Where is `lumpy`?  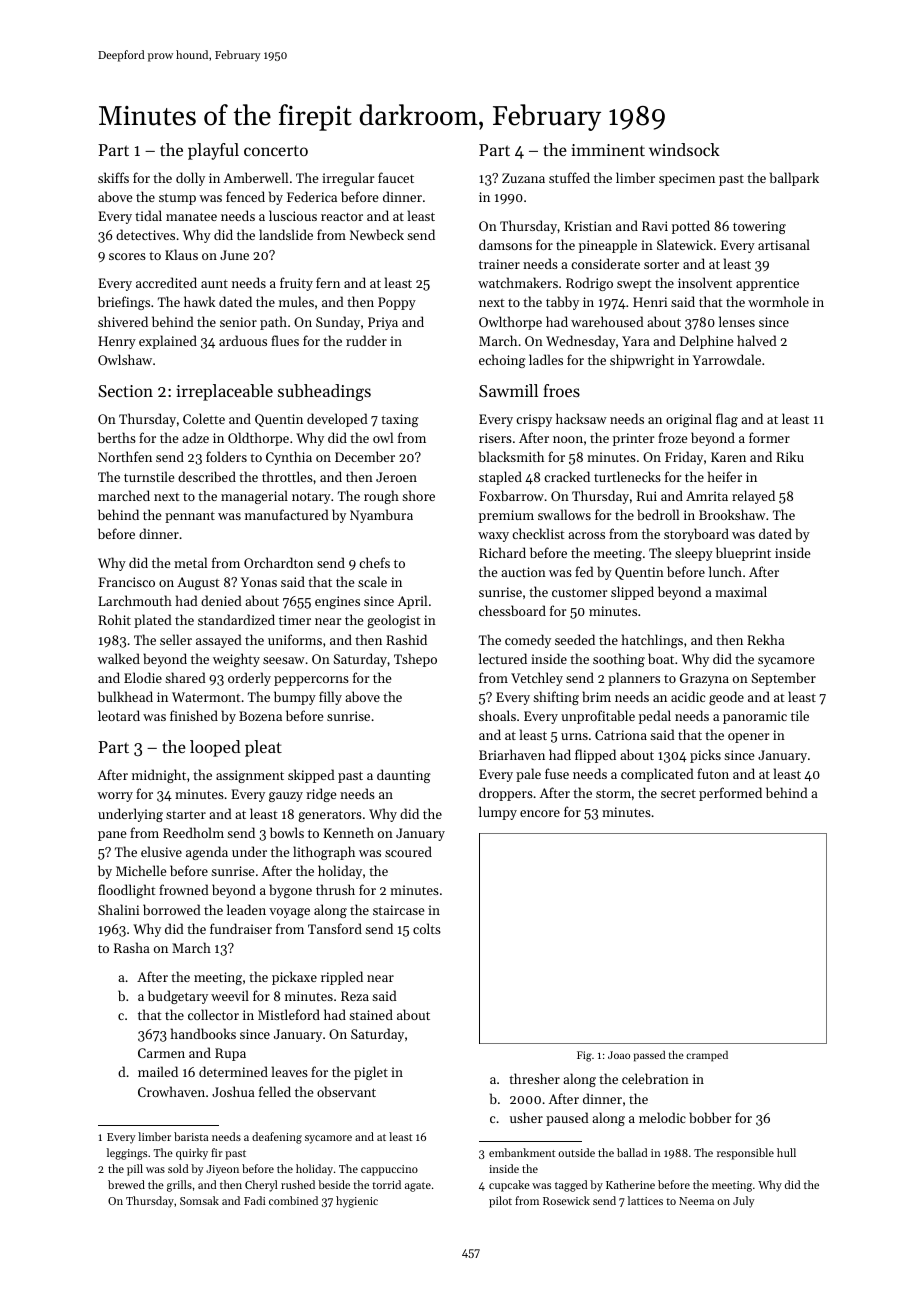 lumpy is located at coordinates (498, 813).
